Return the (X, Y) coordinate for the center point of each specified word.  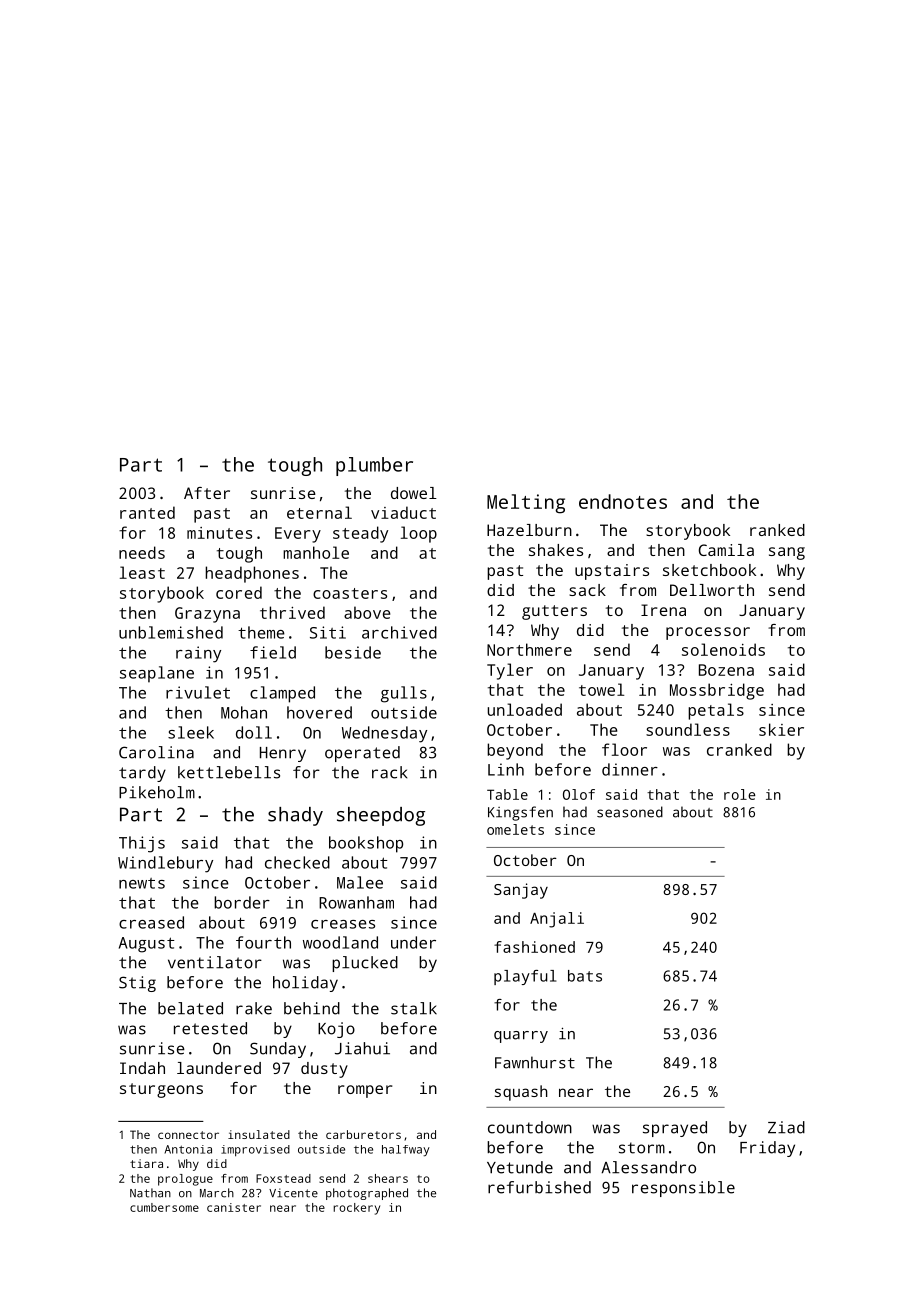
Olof (579, 794)
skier (781, 729)
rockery (356, 1209)
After (207, 493)
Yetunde (520, 1167)
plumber (374, 466)
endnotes (623, 501)
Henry (283, 754)
